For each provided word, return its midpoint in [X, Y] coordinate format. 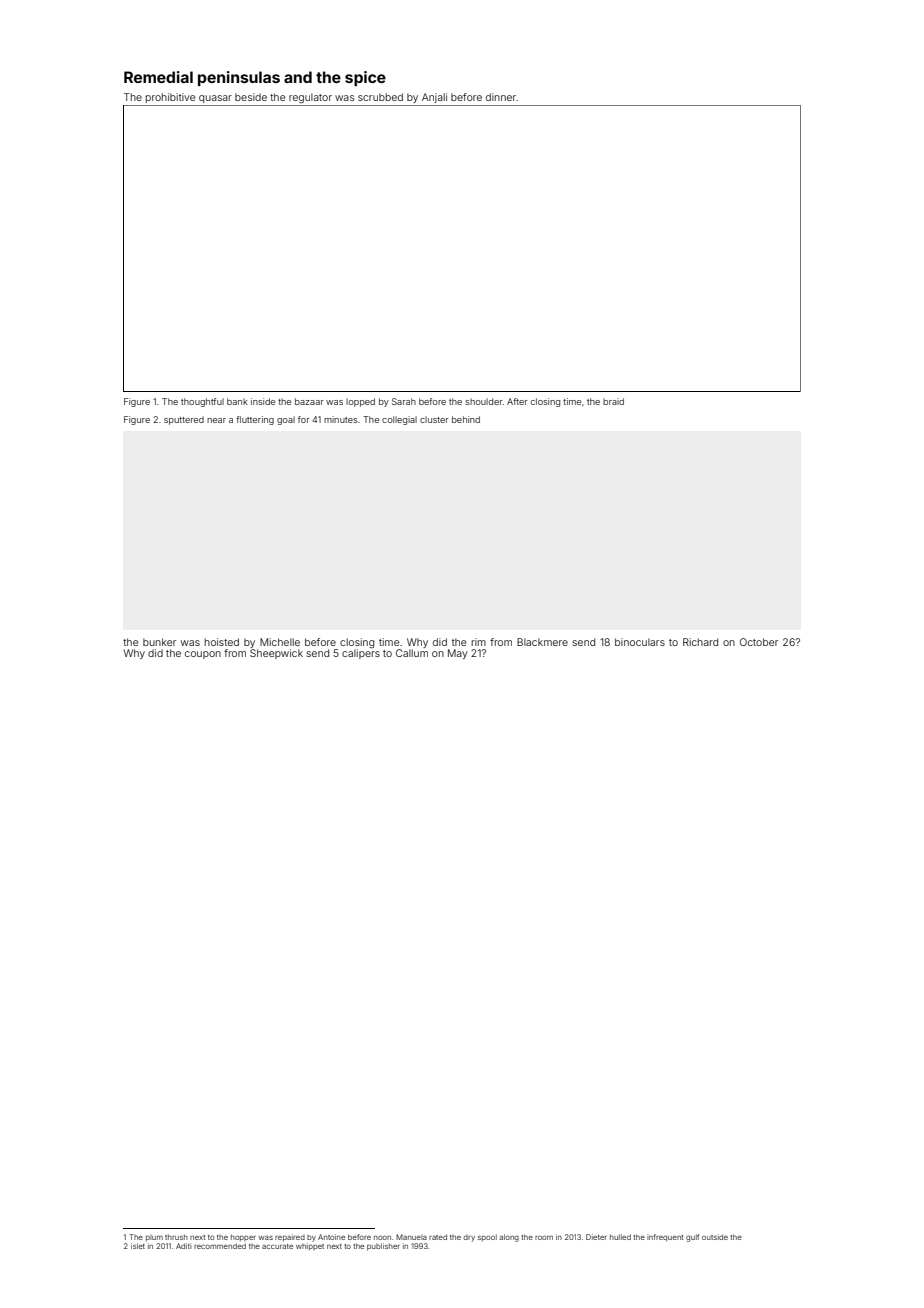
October [759, 642]
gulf [693, 1238]
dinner [501, 97]
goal [286, 420]
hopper [243, 1237]
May [458, 654]
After [517, 401]
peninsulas [239, 78]
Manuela [411, 1237]
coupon [203, 655]
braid [613, 401]
